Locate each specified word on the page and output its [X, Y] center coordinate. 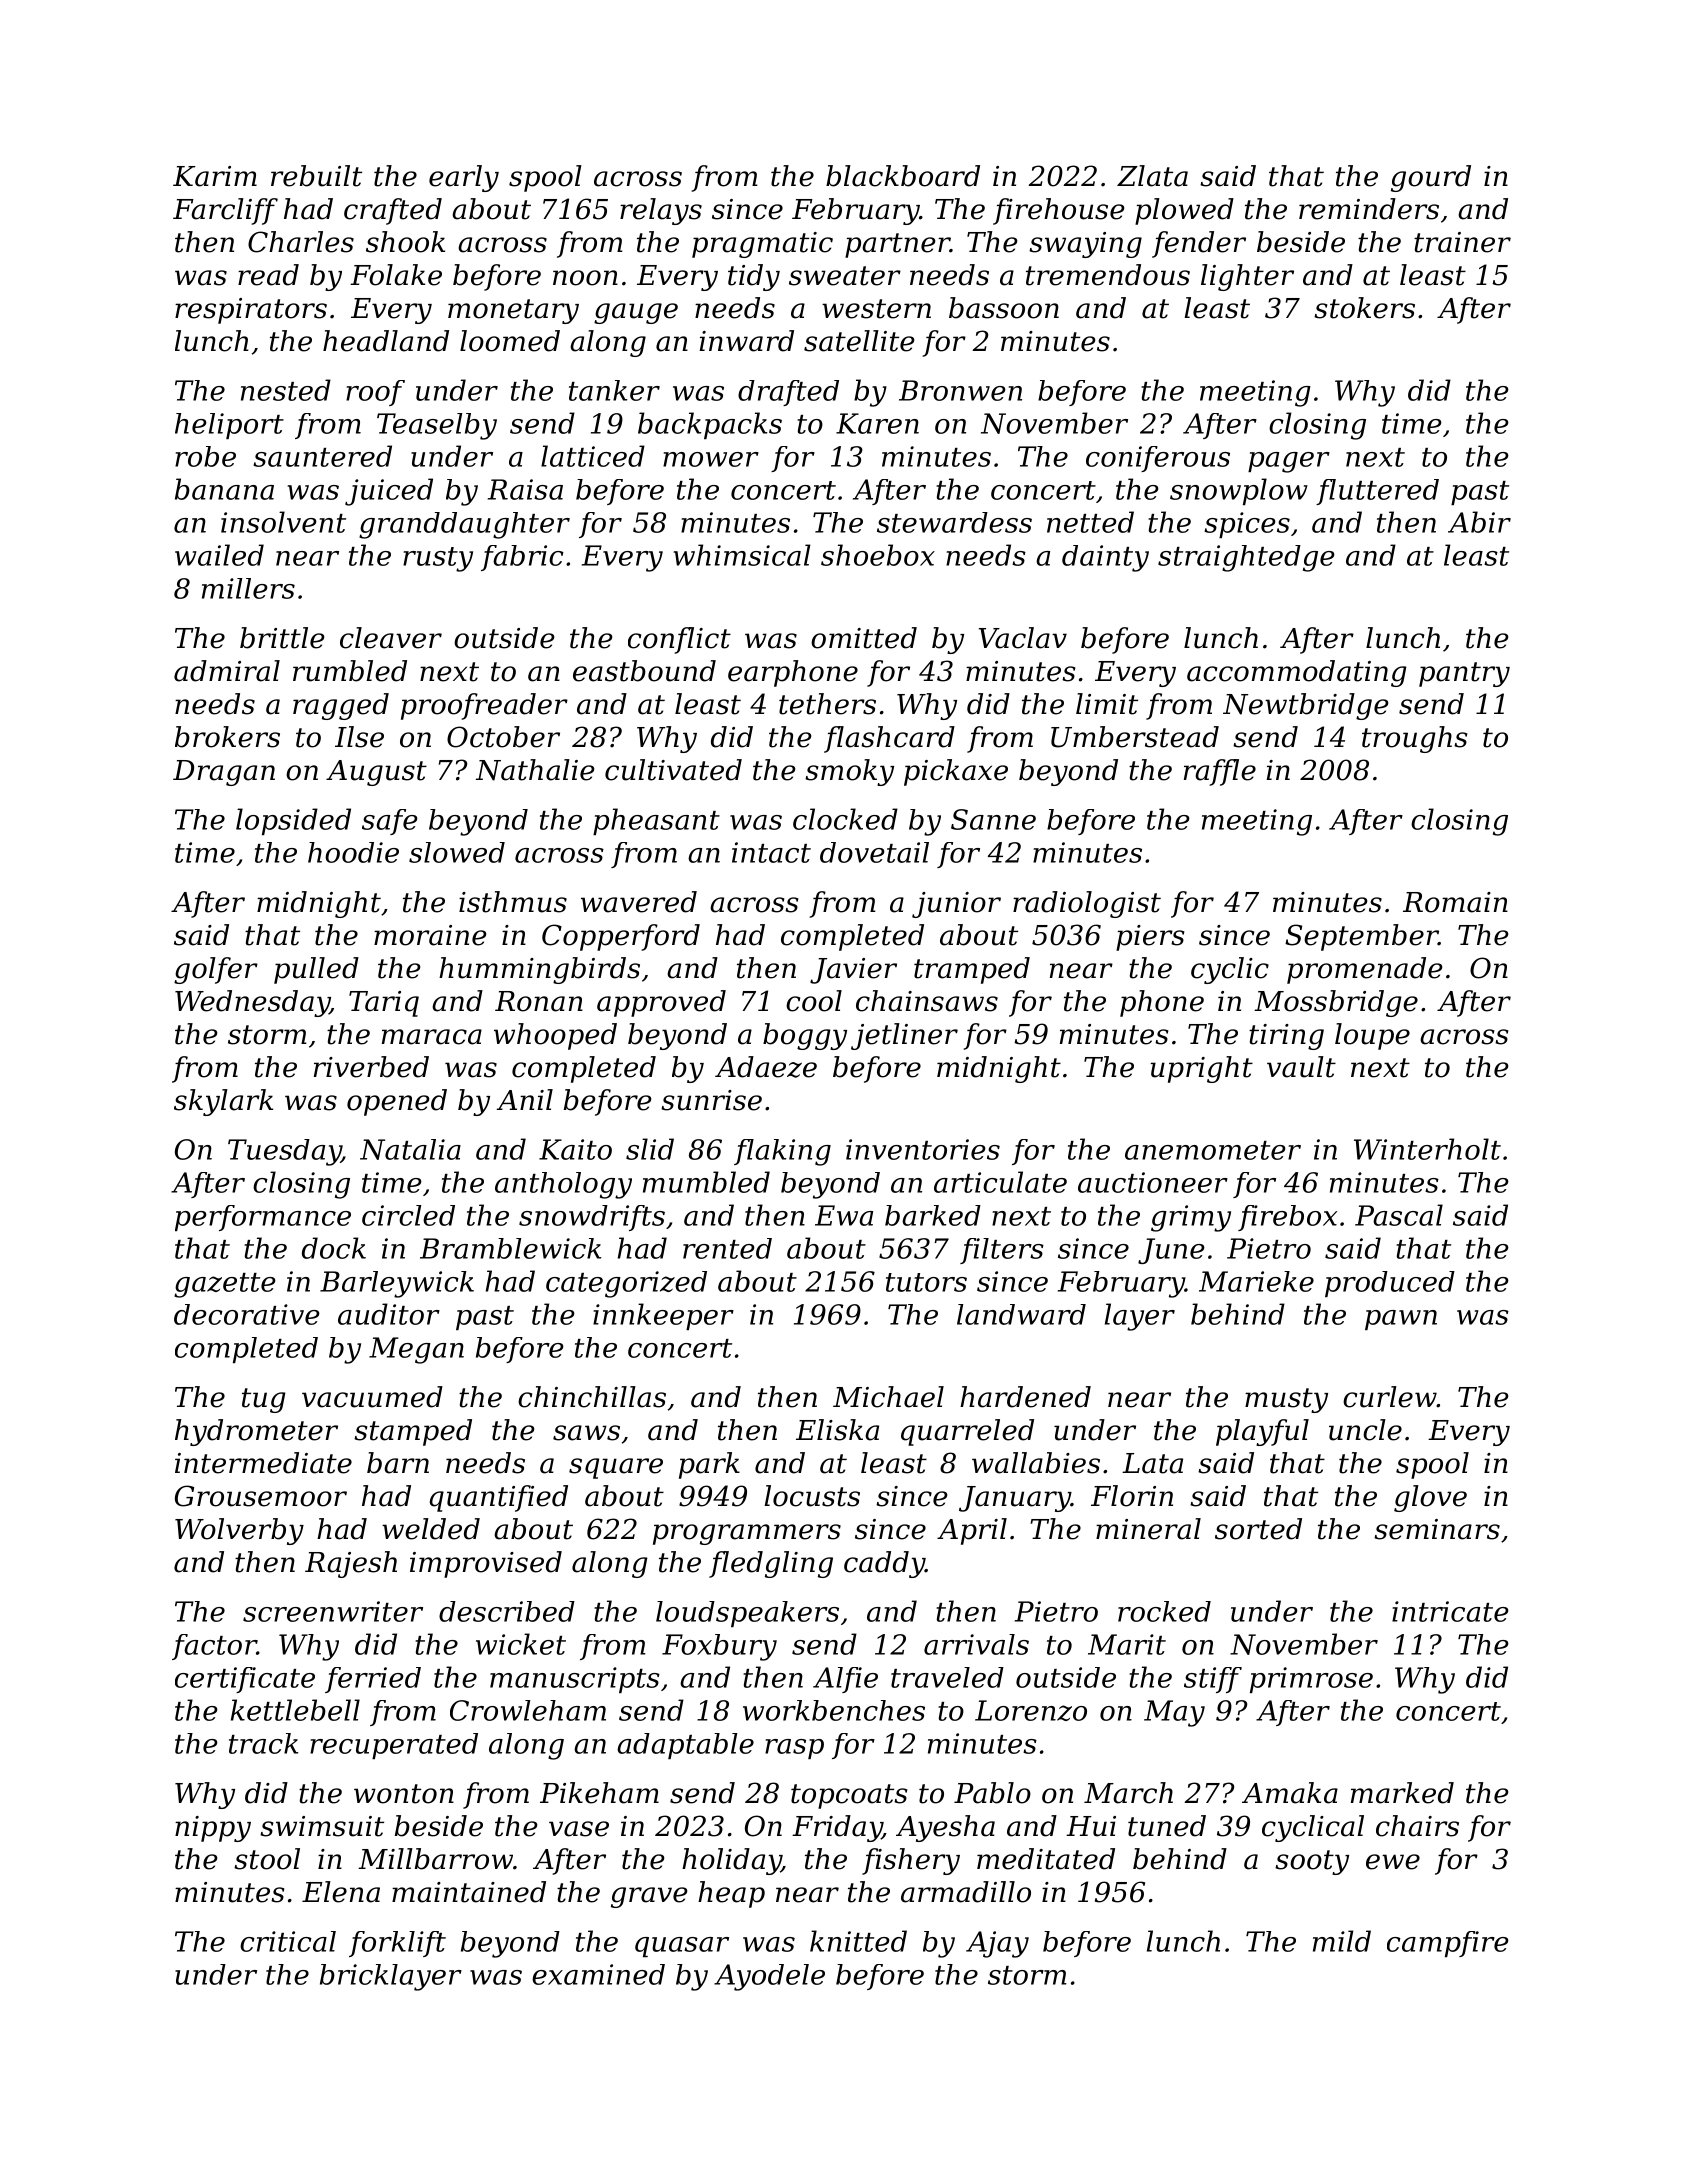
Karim [215, 176]
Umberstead [1135, 737]
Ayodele [769, 1977]
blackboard [903, 176]
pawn [1401, 1320]
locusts [812, 1496]
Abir [1479, 522]
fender [1199, 244]
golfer [216, 970]
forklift [397, 1944]
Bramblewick [510, 1248]
